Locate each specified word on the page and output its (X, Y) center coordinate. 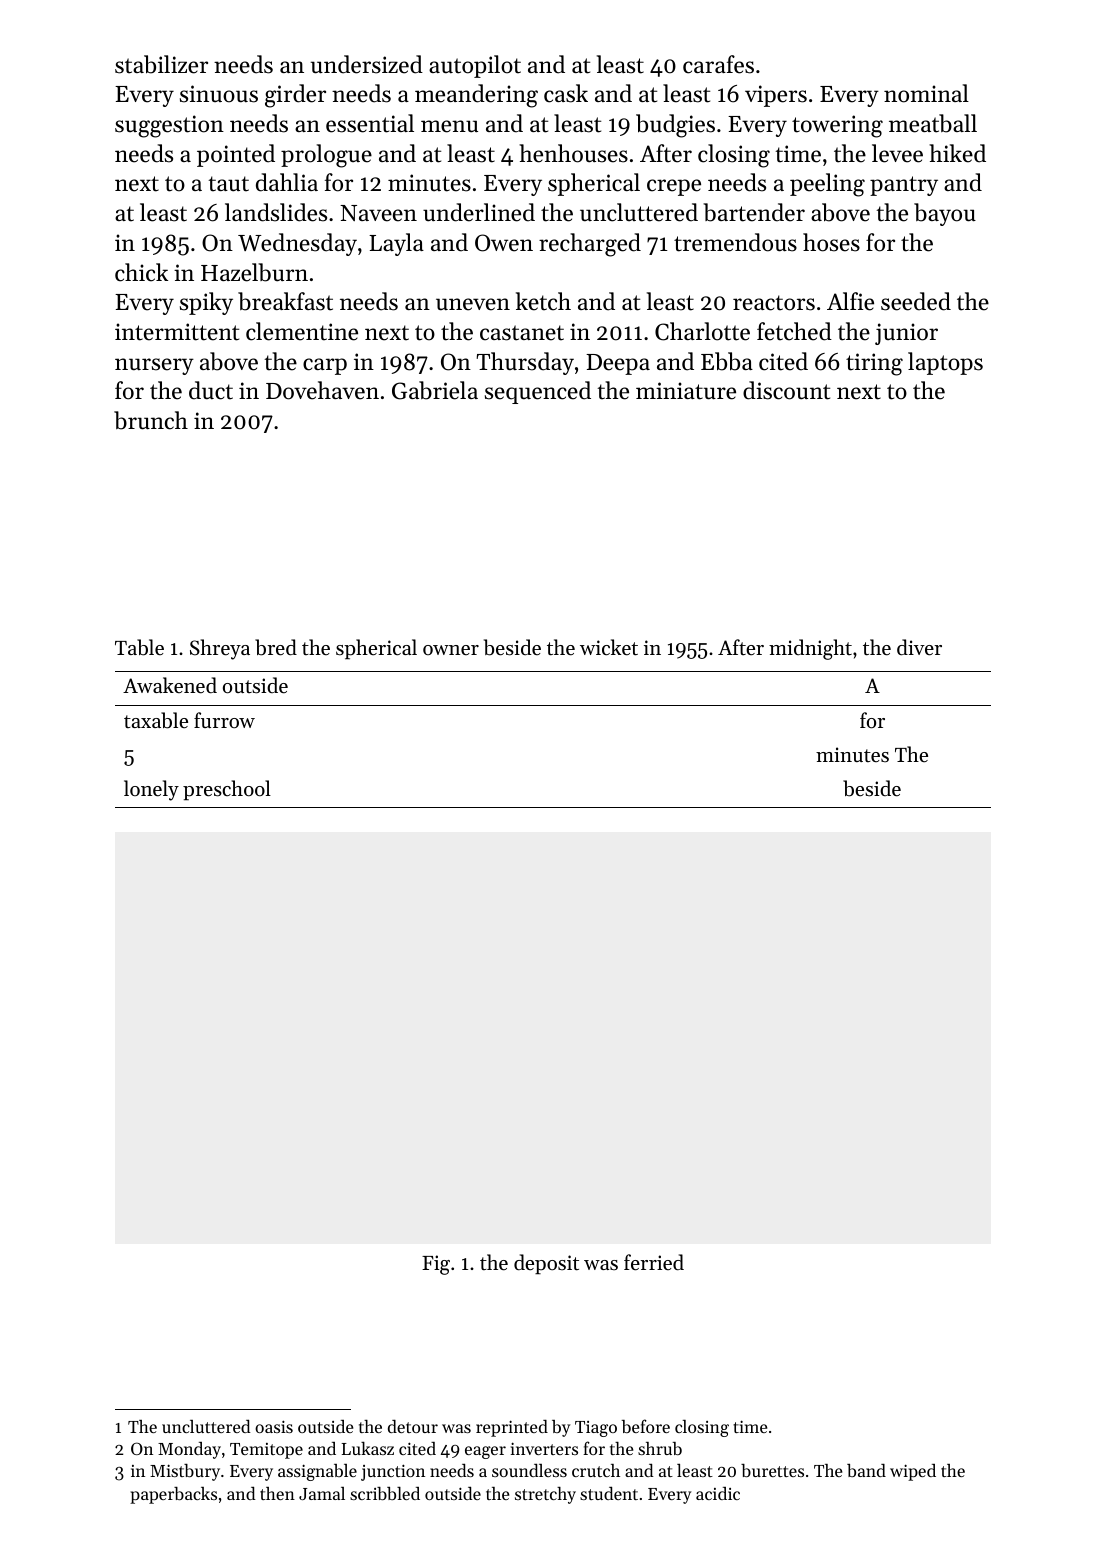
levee (897, 153)
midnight (810, 649)
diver (919, 647)
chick (141, 272)
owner (451, 650)
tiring (874, 364)
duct (211, 390)
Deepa (618, 364)
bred (276, 647)
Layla (396, 244)
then (277, 1493)
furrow (224, 720)
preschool (227, 790)
